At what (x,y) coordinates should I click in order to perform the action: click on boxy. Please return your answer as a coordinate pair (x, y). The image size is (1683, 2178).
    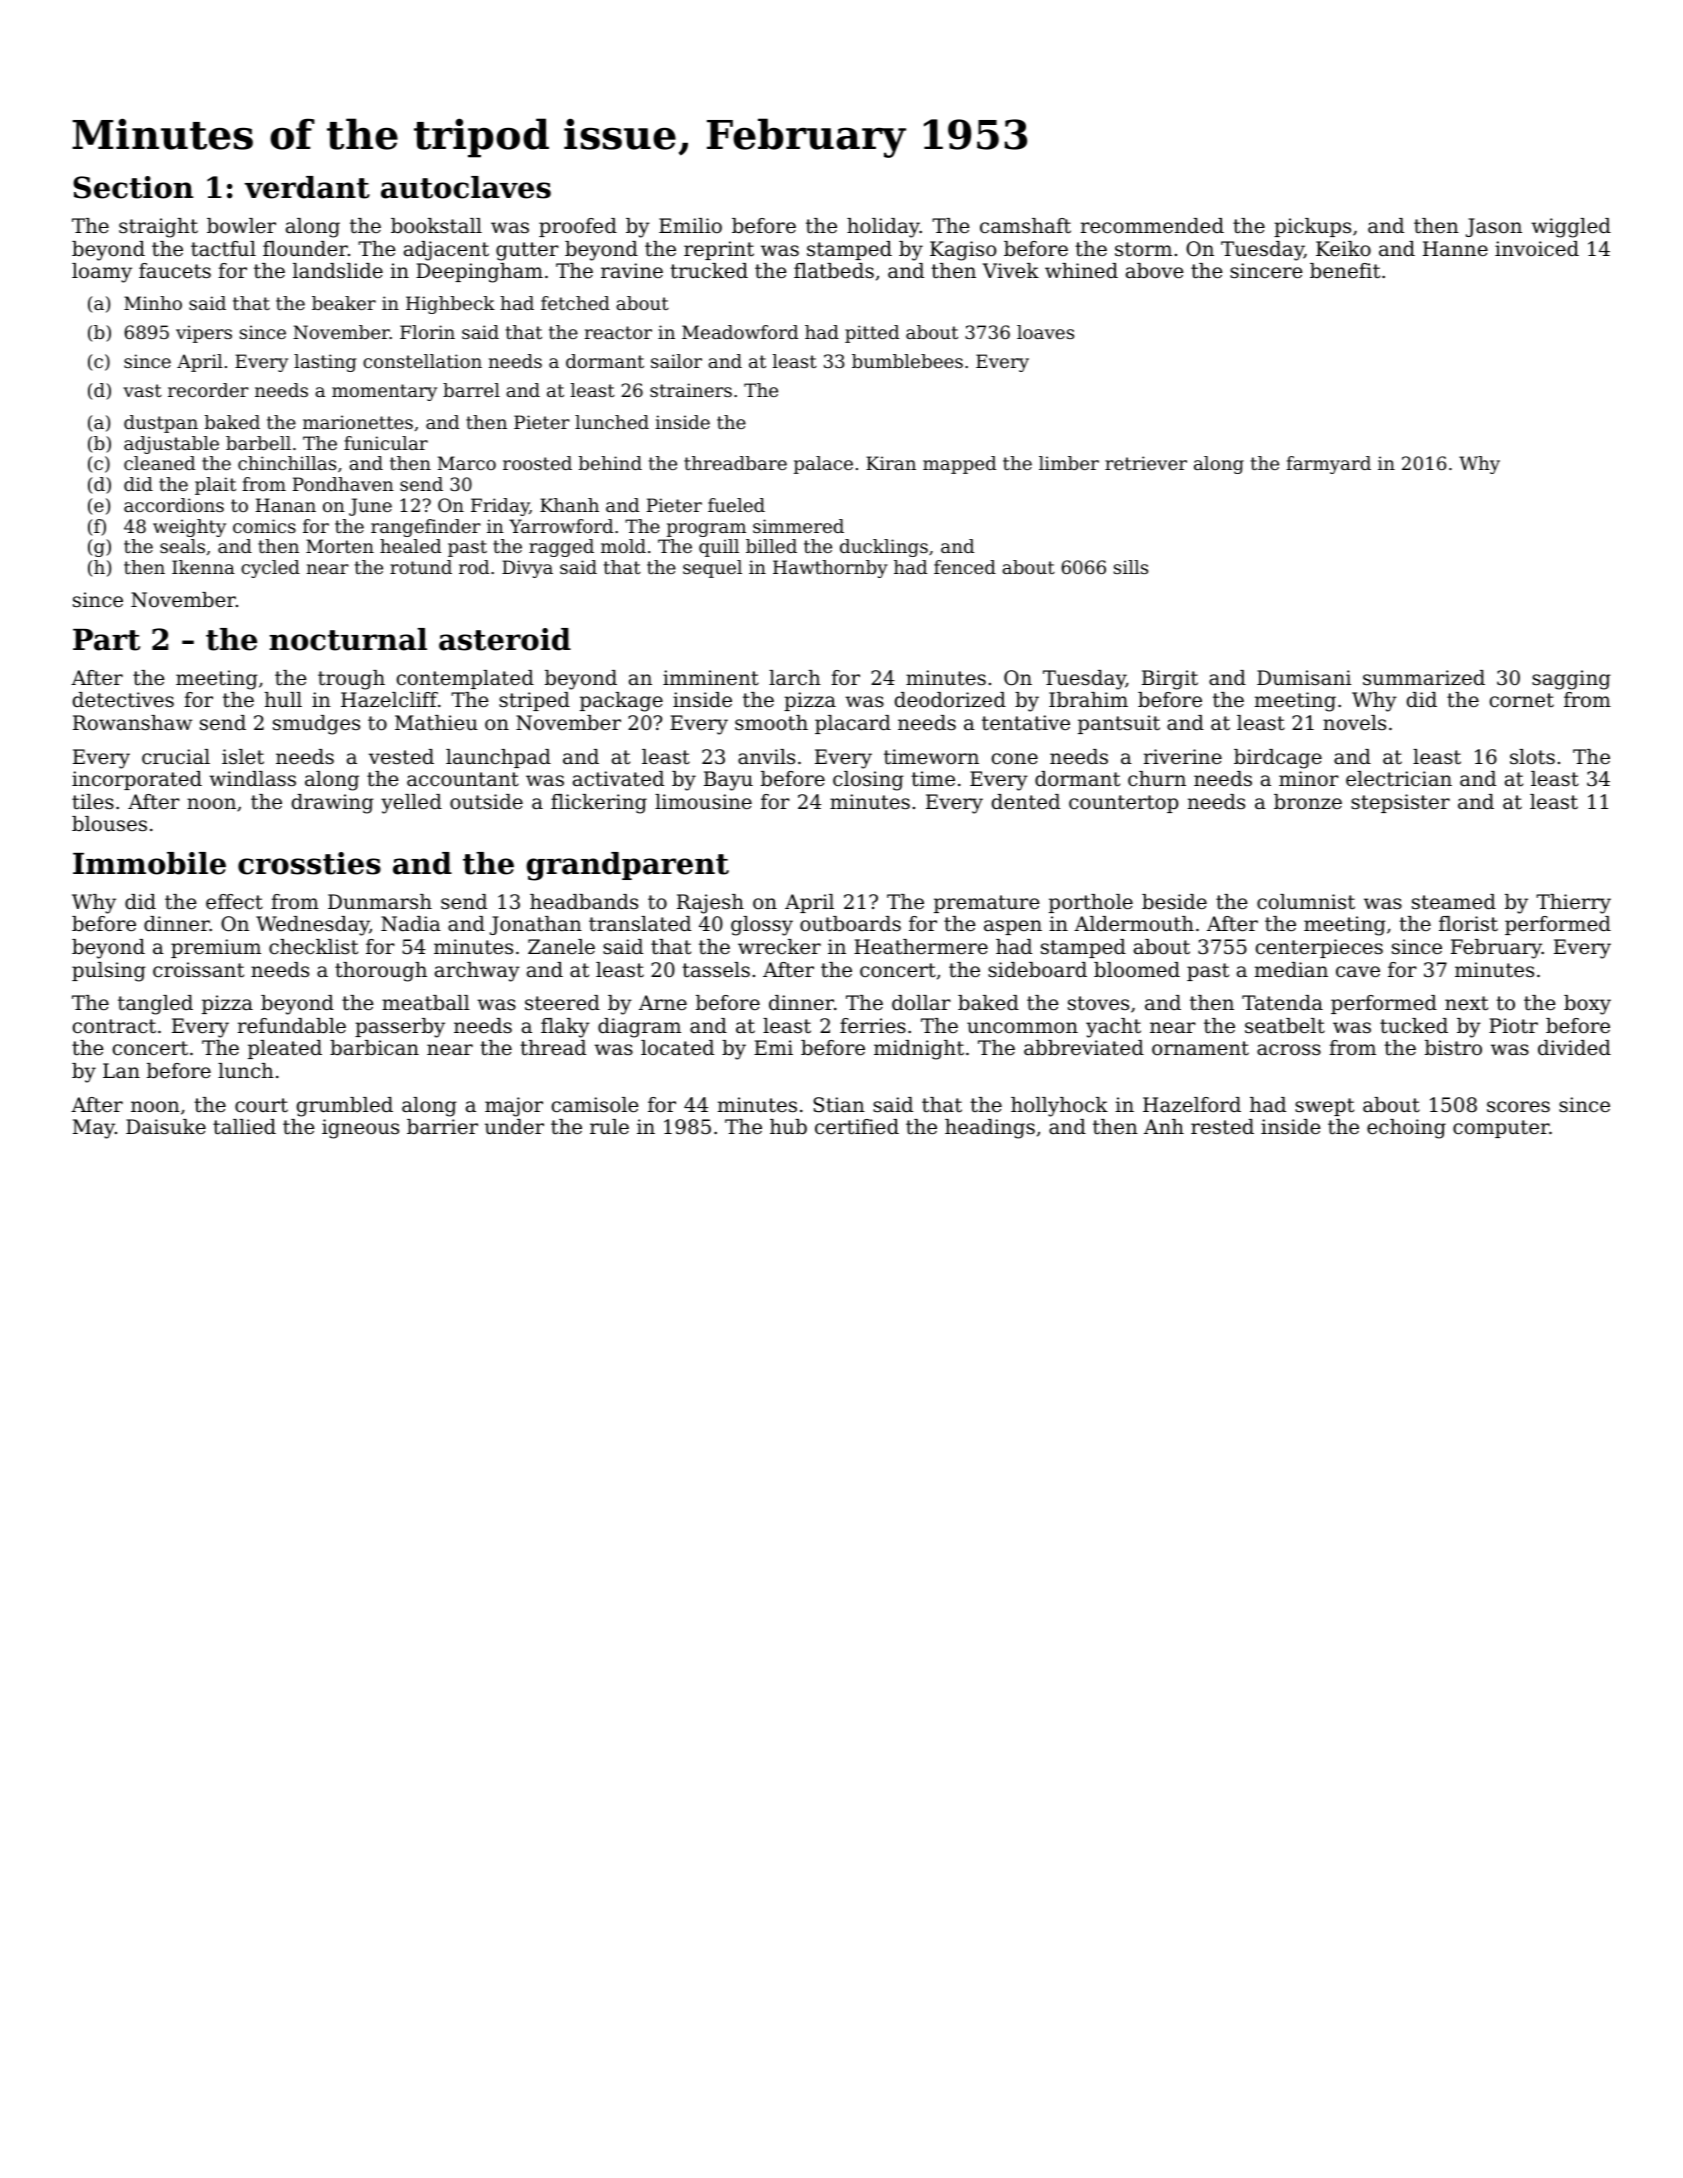
    Looking at the image, I should click on (1587, 1005).
